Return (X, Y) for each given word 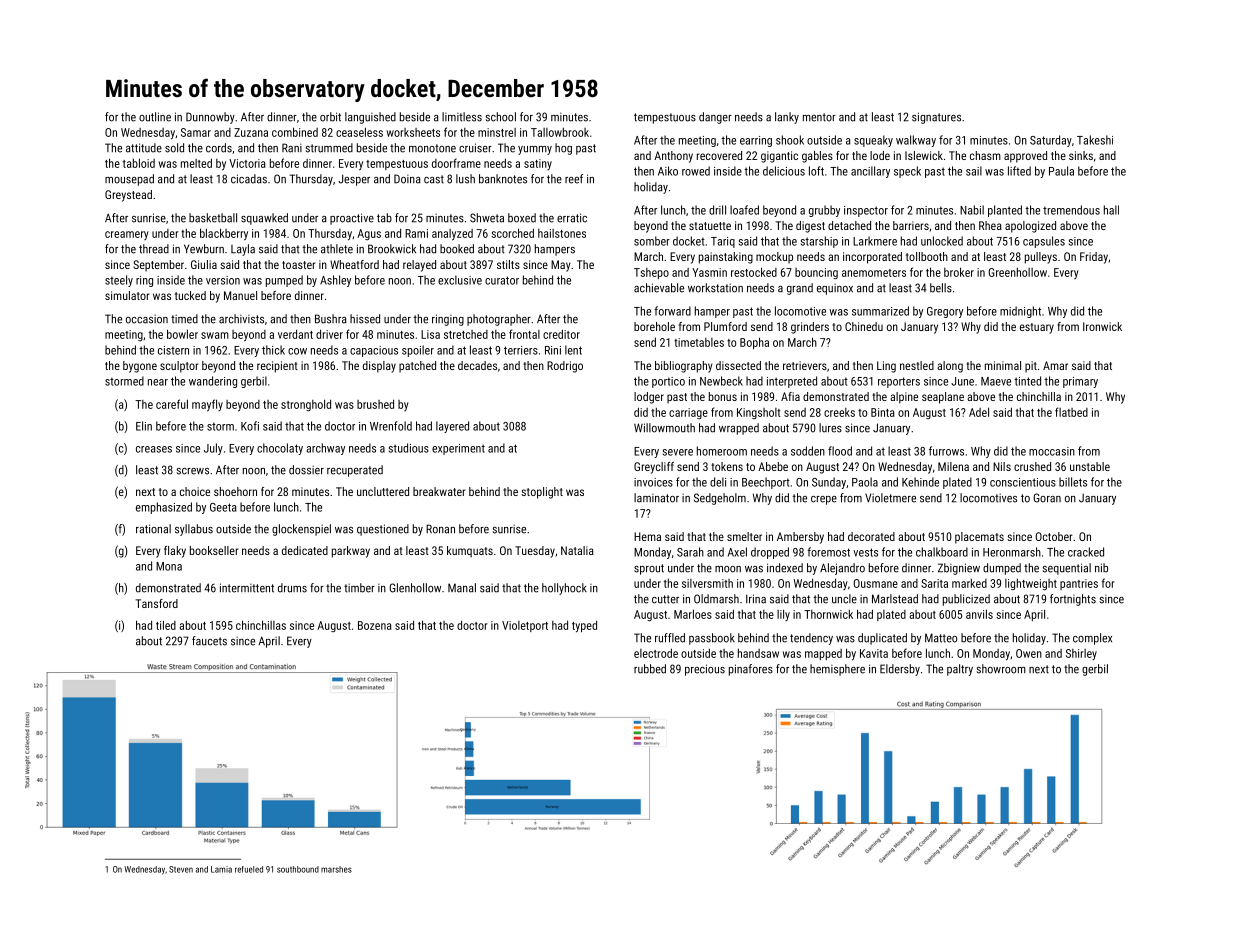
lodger (649, 398)
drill (717, 210)
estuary (1037, 328)
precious (705, 670)
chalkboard (942, 552)
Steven (181, 869)
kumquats (470, 552)
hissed (365, 319)
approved (1025, 157)
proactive (352, 219)
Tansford (157, 603)
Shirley (1081, 654)
